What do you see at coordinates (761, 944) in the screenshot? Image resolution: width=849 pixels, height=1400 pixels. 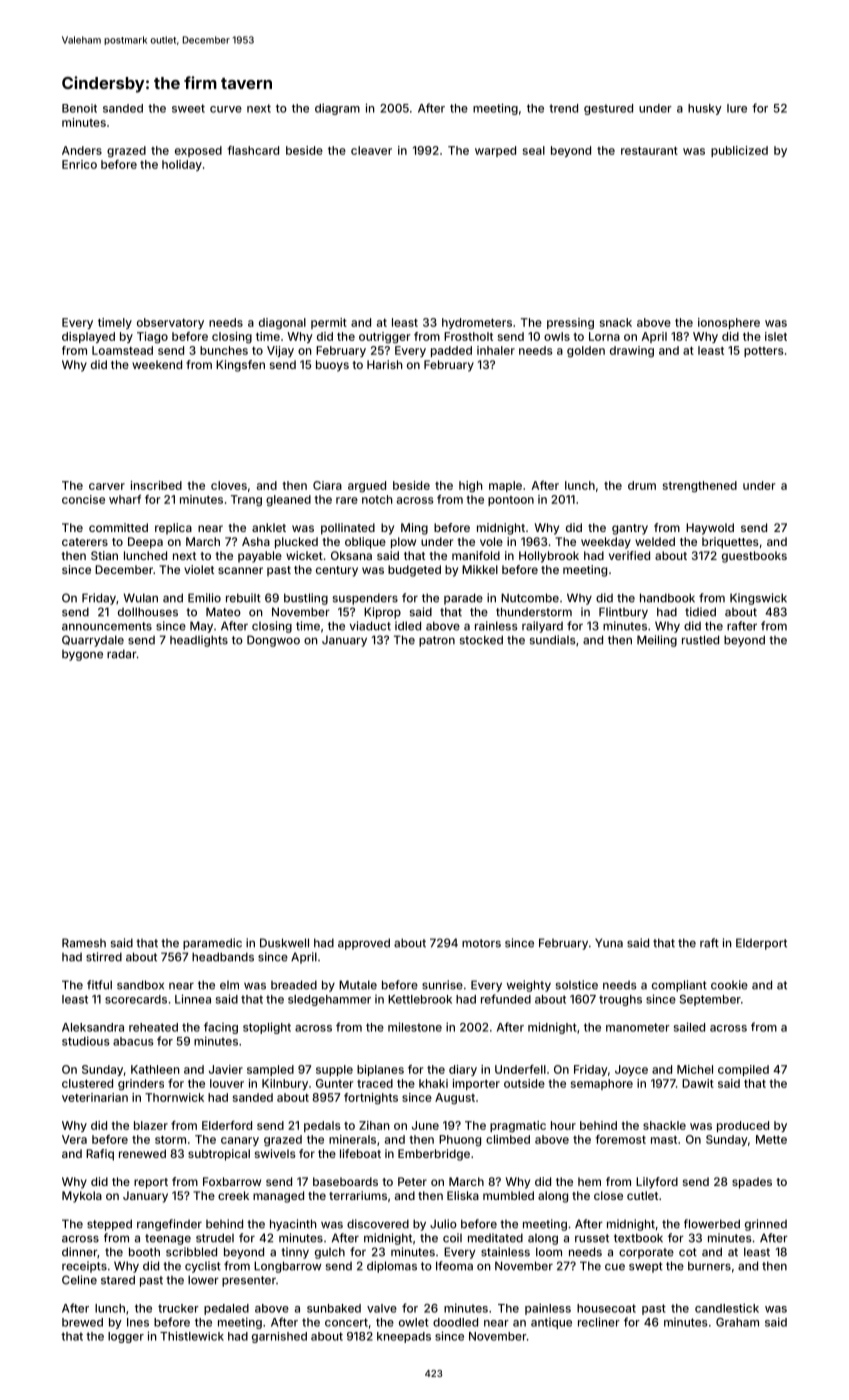 I see `Elderport` at bounding box center [761, 944].
